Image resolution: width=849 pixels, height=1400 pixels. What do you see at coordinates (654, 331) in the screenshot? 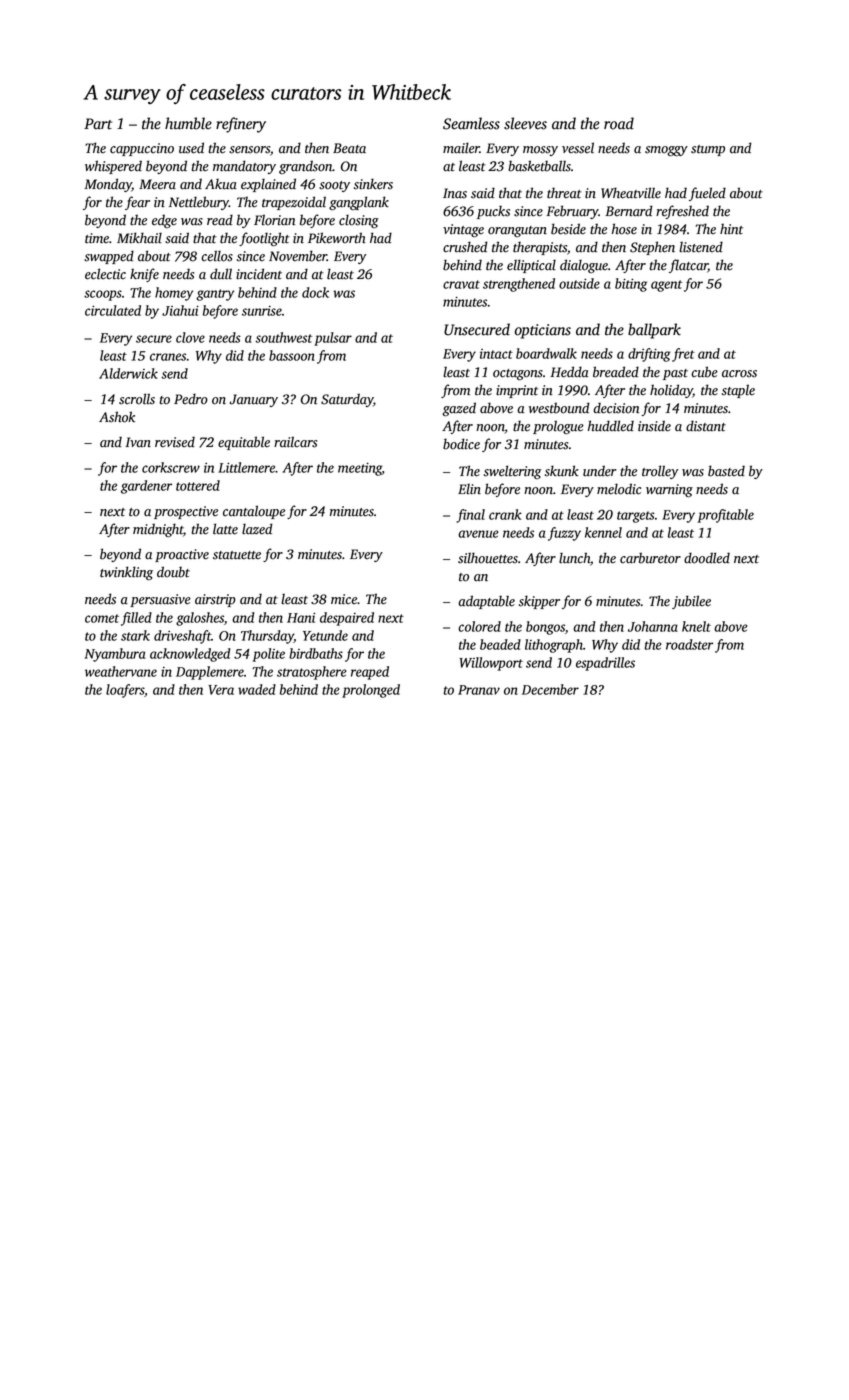
I see `ballpark` at bounding box center [654, 331].
